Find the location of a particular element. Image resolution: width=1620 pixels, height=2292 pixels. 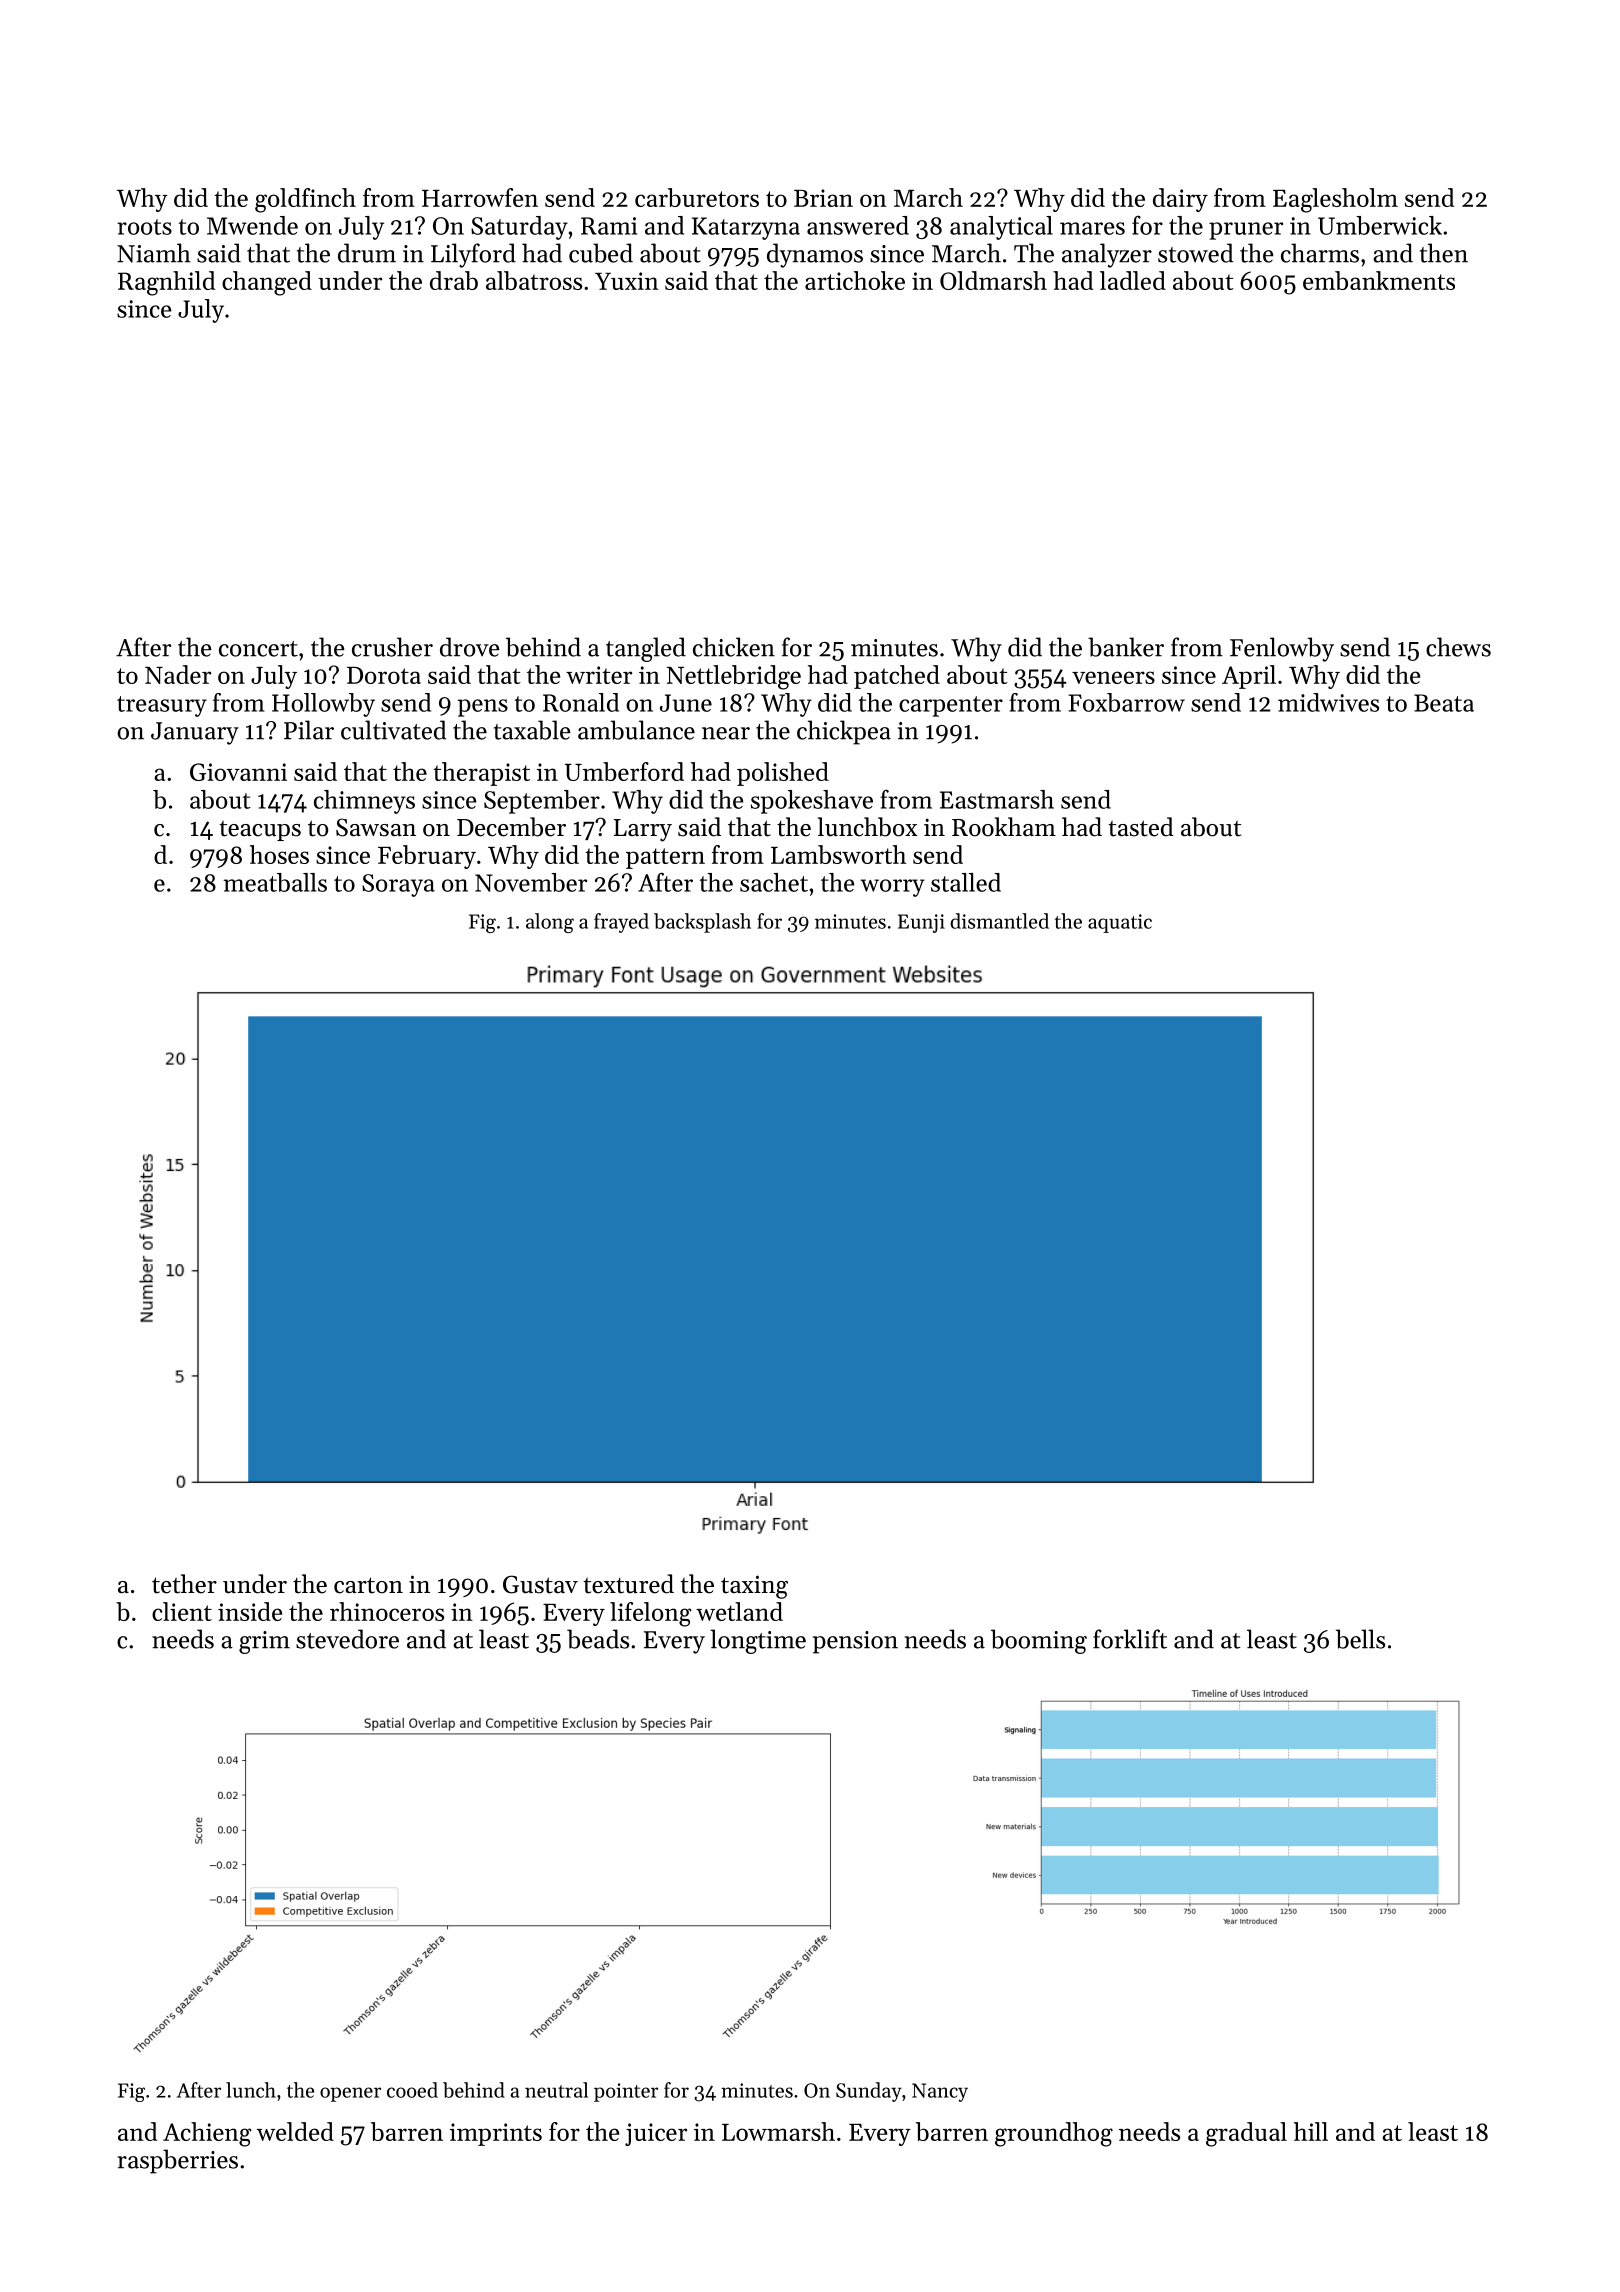

Achieng is located at coordinates (207, 2134).
